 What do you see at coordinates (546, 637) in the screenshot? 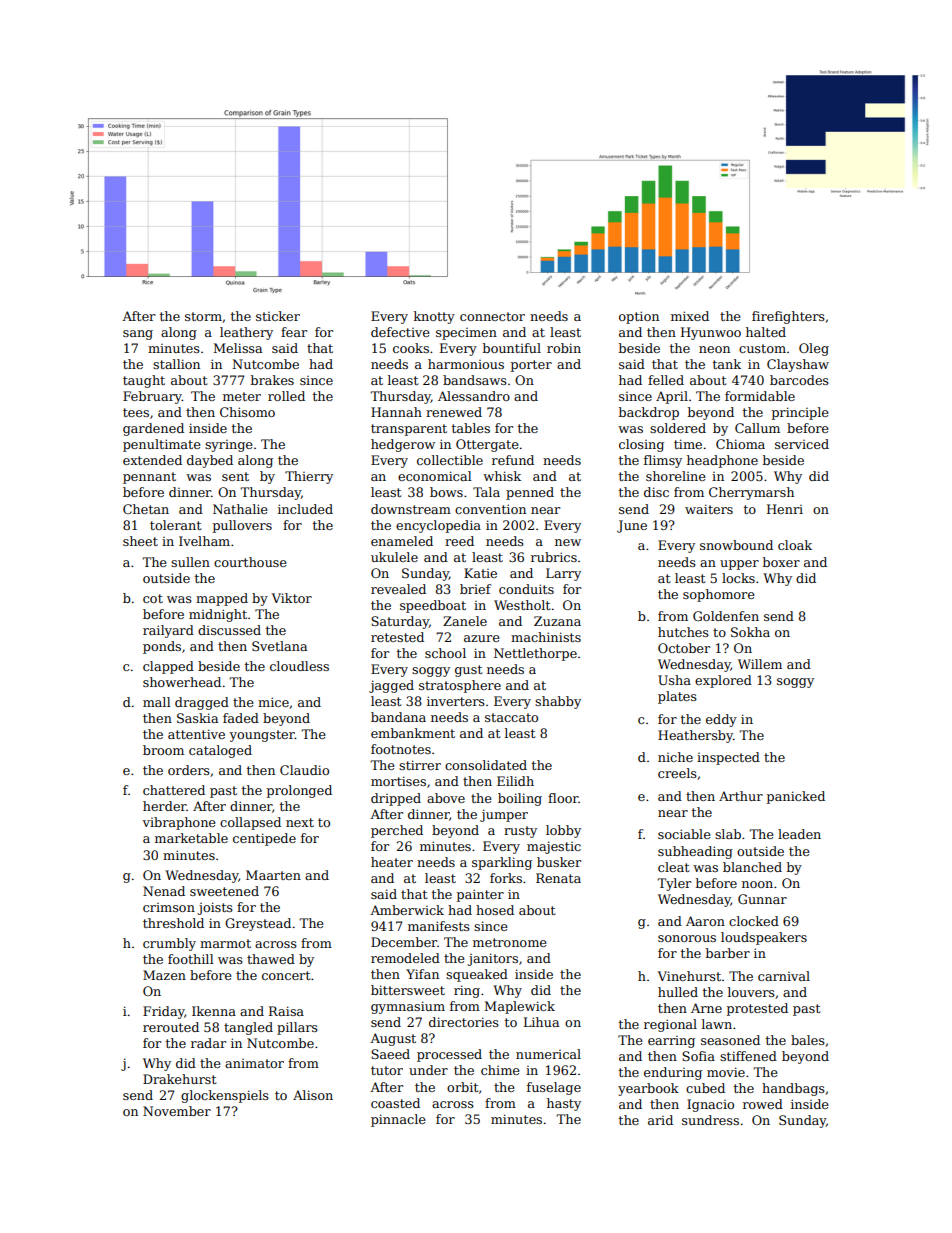
I see `machinists` at bounding box center [546, 637].
